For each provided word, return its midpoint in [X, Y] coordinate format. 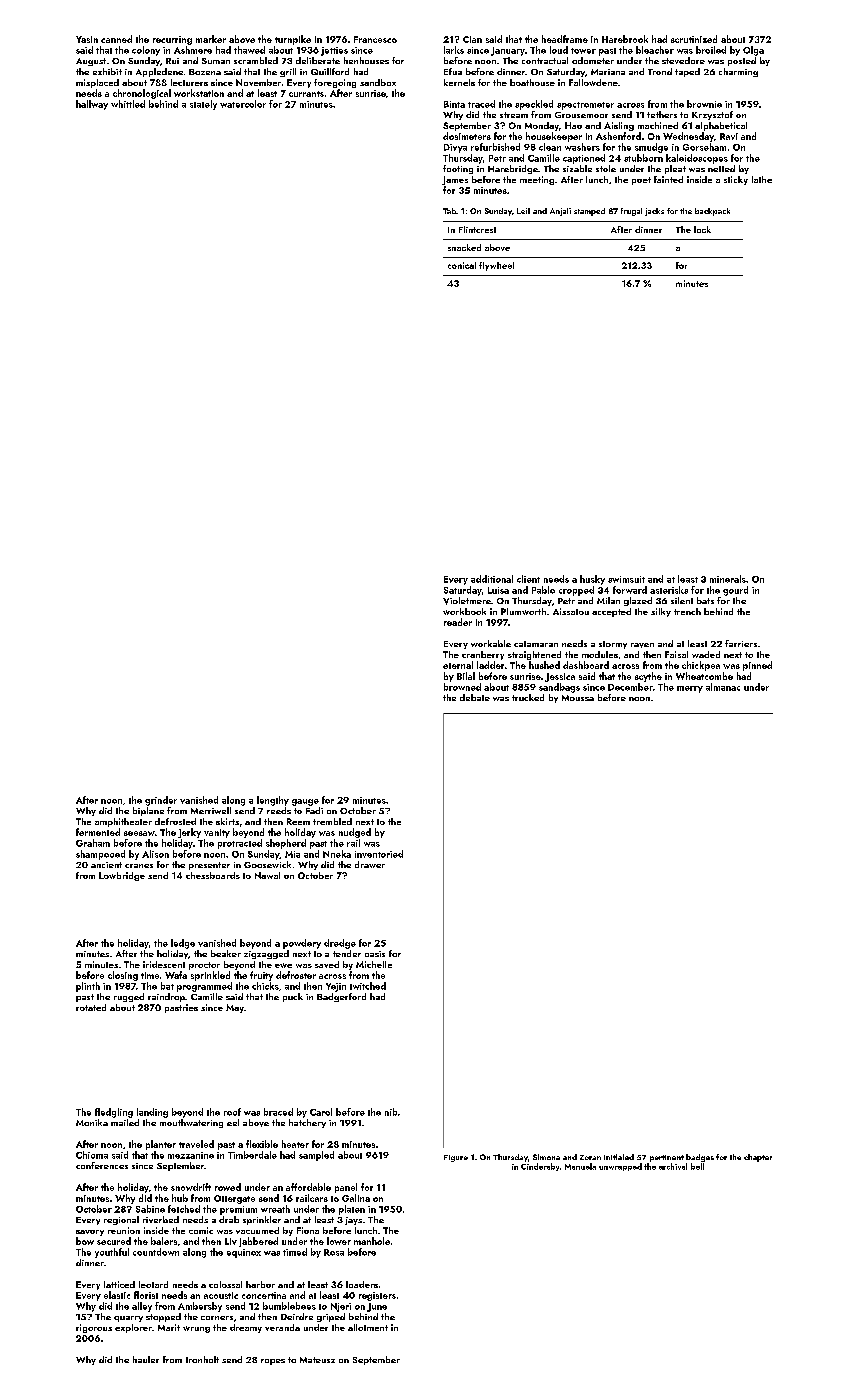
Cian [472, 39]
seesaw [139, 833]
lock [702, 229]
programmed [204, 987]
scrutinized [694, 39]
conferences [102, 1165]
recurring [172, 40]
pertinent [667, 1158]
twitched [368, 986]
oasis [375, 954]
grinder [161, 801]
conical [462, 265]
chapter [758, 1158]
